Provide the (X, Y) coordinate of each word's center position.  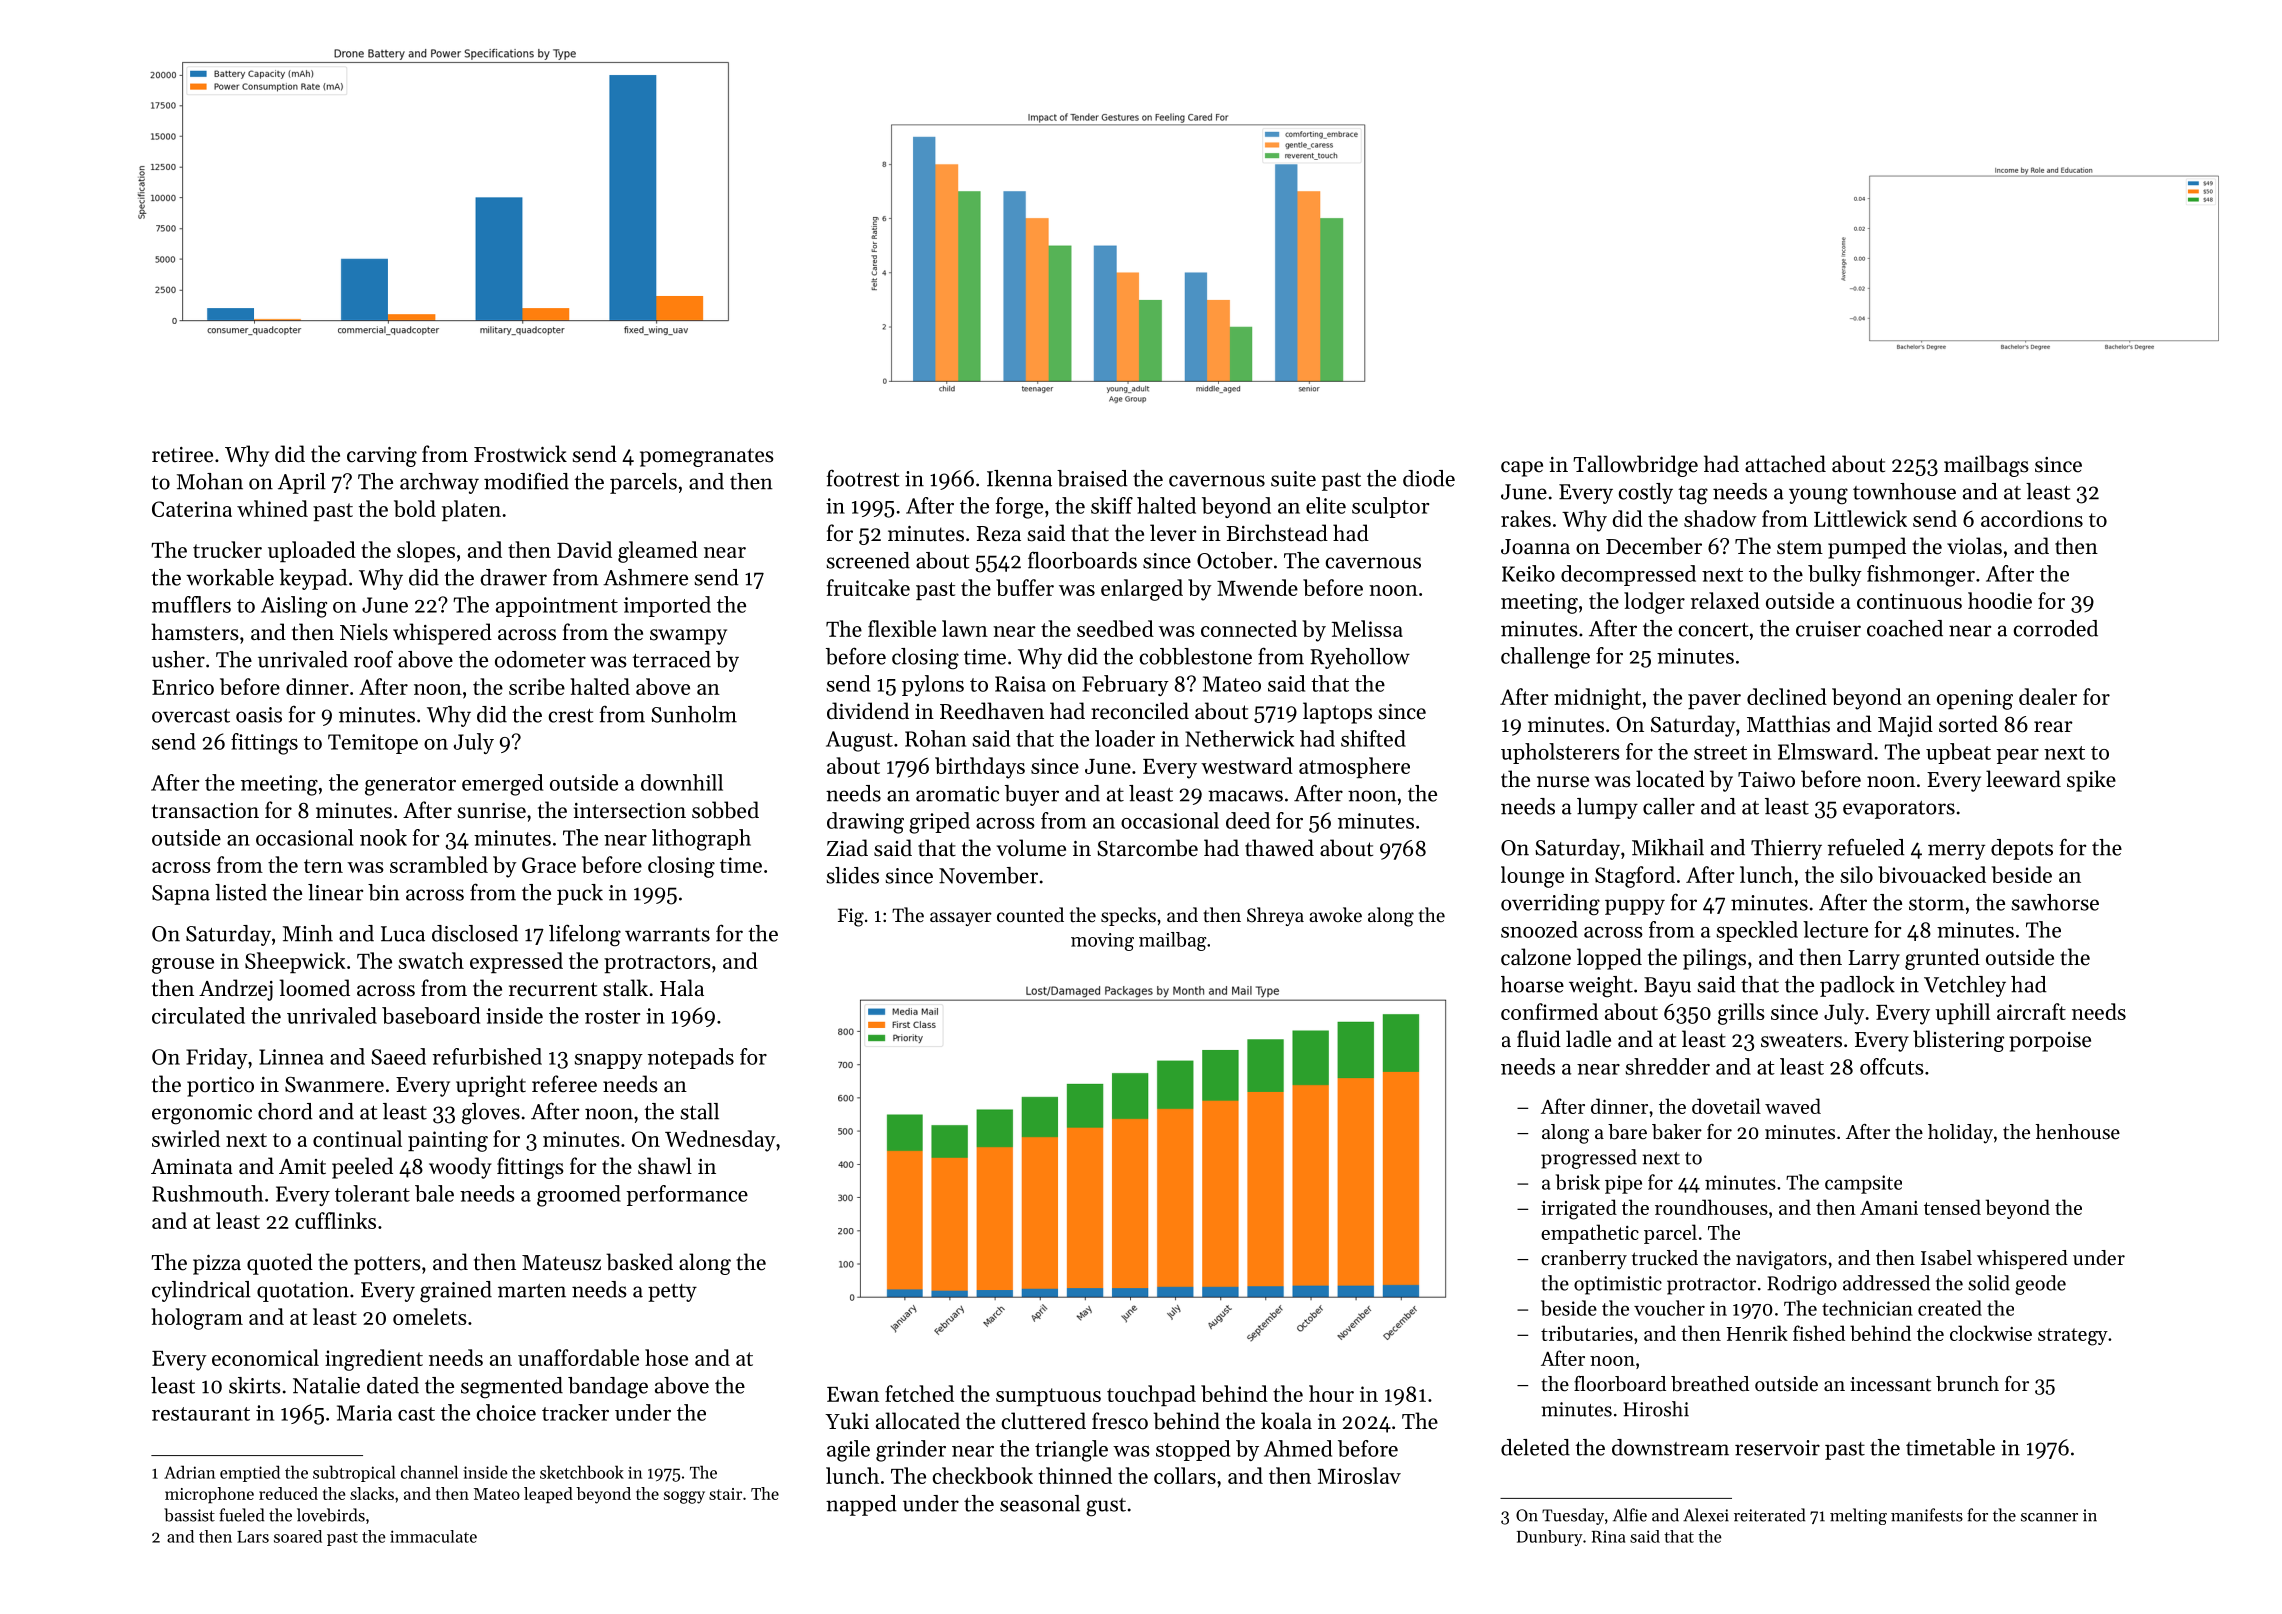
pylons (933, 685)
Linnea (291, 1057)
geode (2040, 1285)
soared (298, 1536)
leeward (2023, 779)
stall (699, 1111)
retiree (182, 455)
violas (1974, 546)
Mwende (1257, 587)
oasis (259, 715)
